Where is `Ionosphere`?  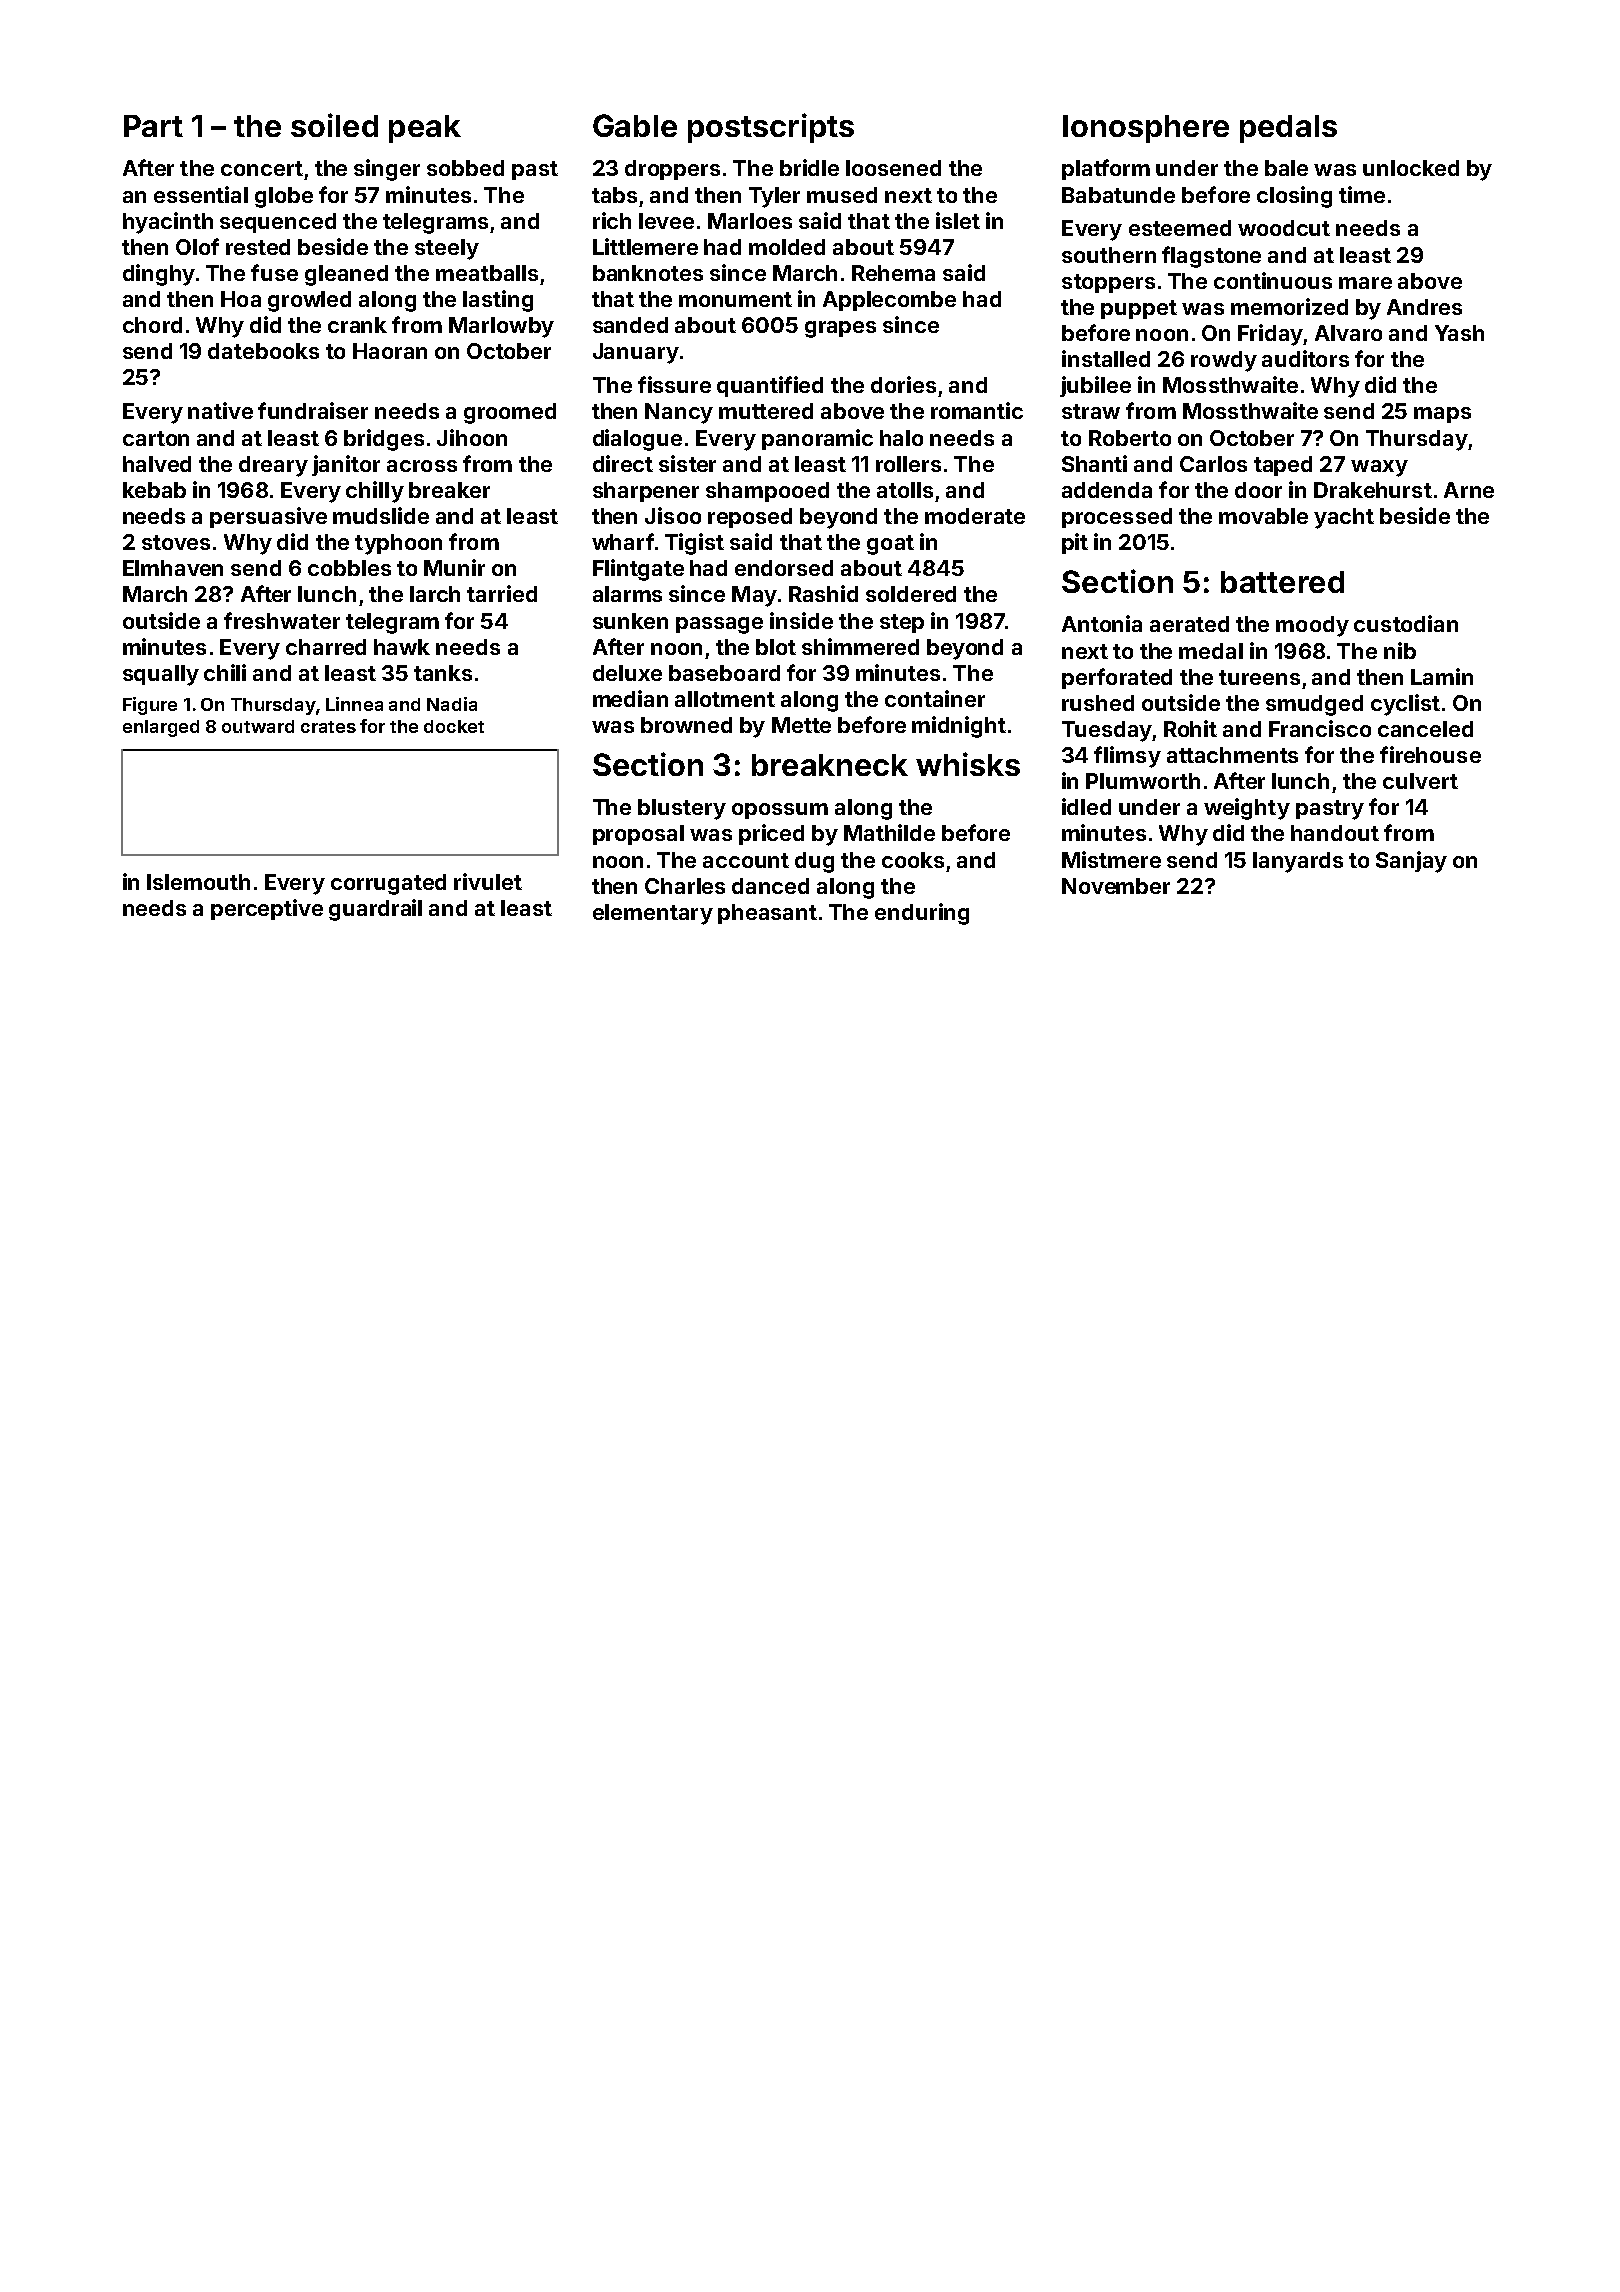
Ionosphere is located at coordinates (1146, 129).
